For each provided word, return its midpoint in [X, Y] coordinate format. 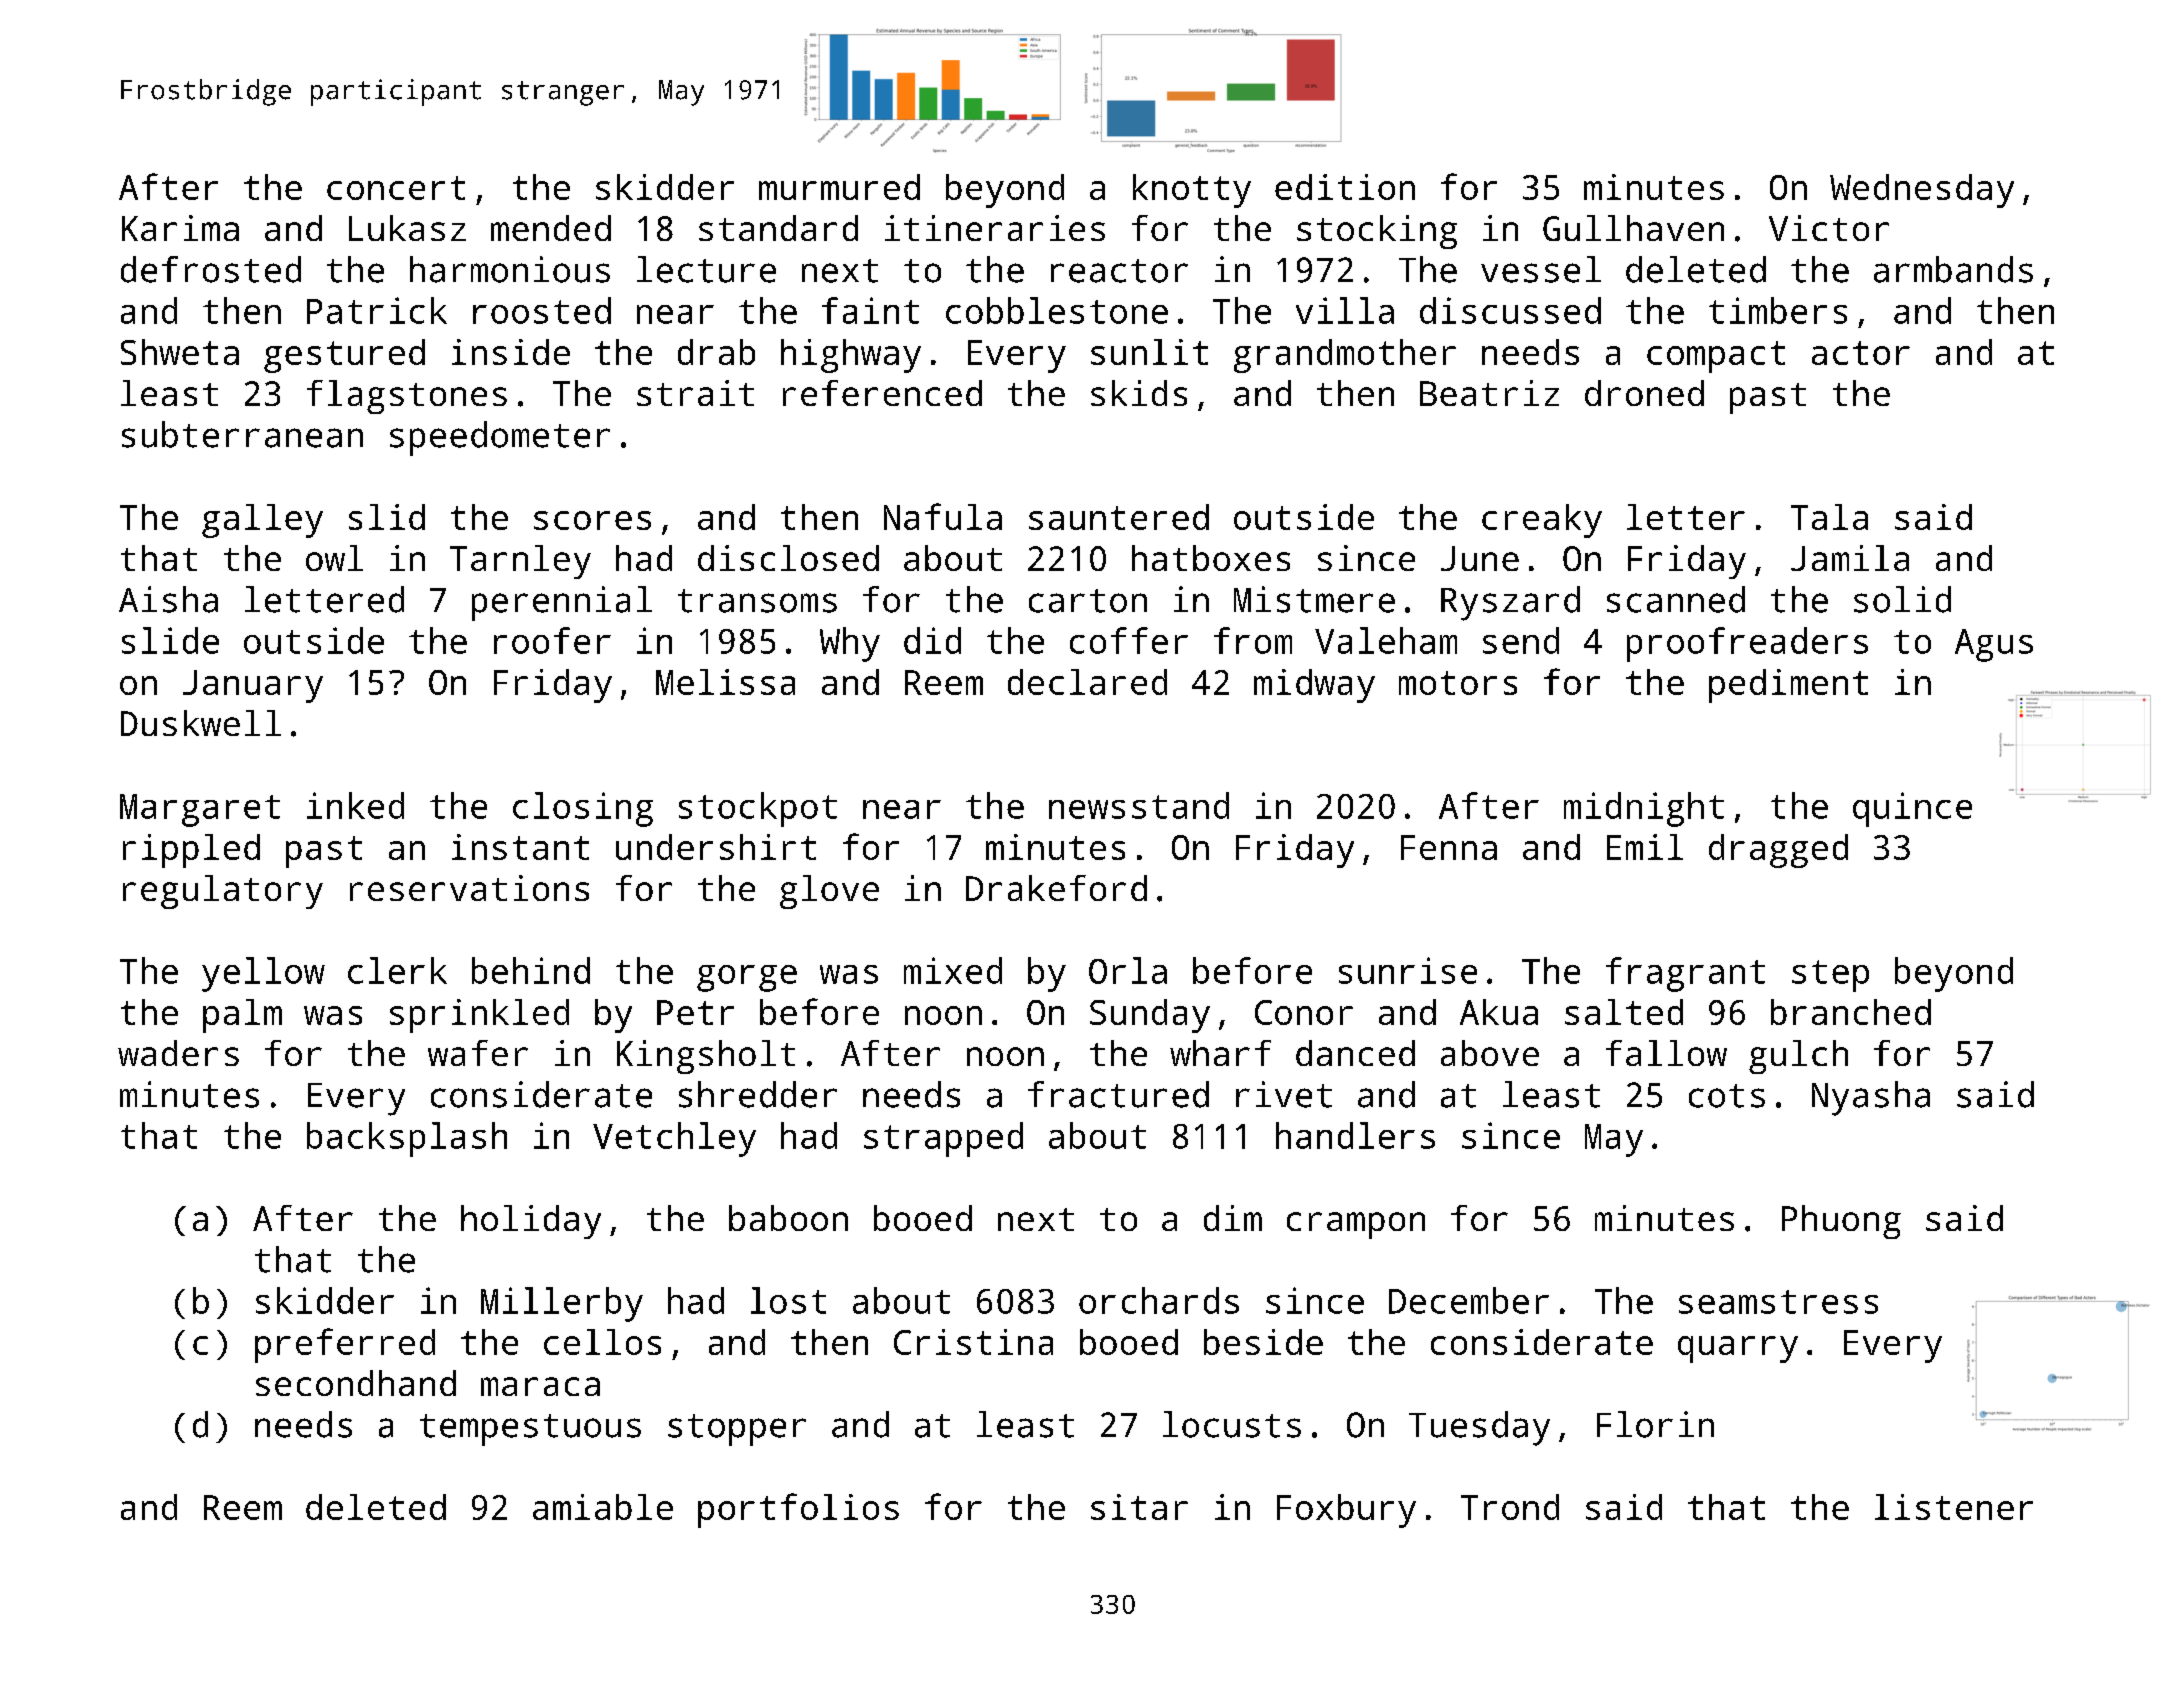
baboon [788, 1218]
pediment [1788, 686]
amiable [603, 1507]
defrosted [211, 269]
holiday [531, 1222]
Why [850, 644]
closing [583, 809]
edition [1345, 187]
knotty [1192, 191]
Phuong [1841, 1222]
